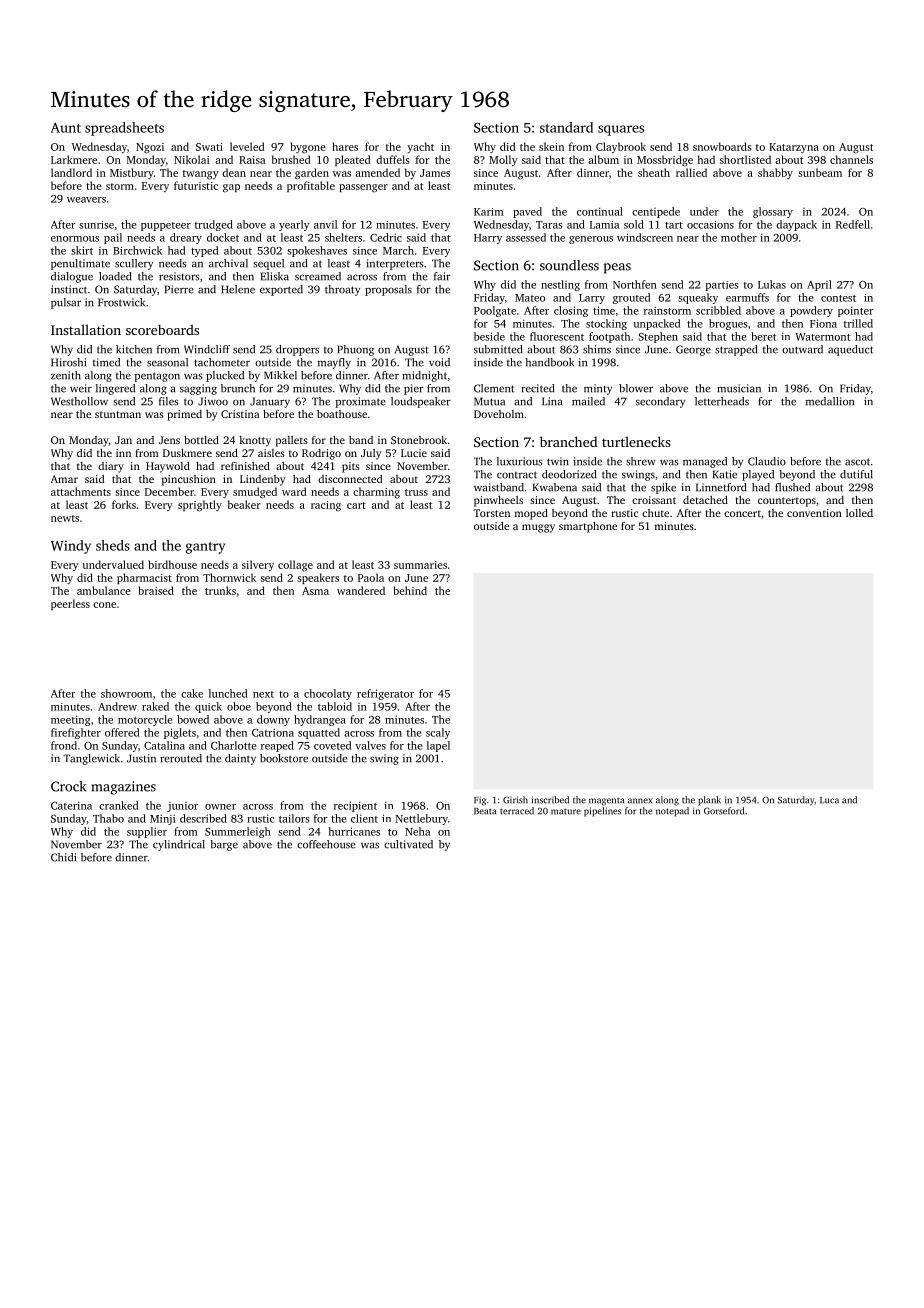 Image resolution: width=924 pixels, height=1308 pixels. Describe the element at coordinates (526, 237) in the image. I see `assessed` at that location.
